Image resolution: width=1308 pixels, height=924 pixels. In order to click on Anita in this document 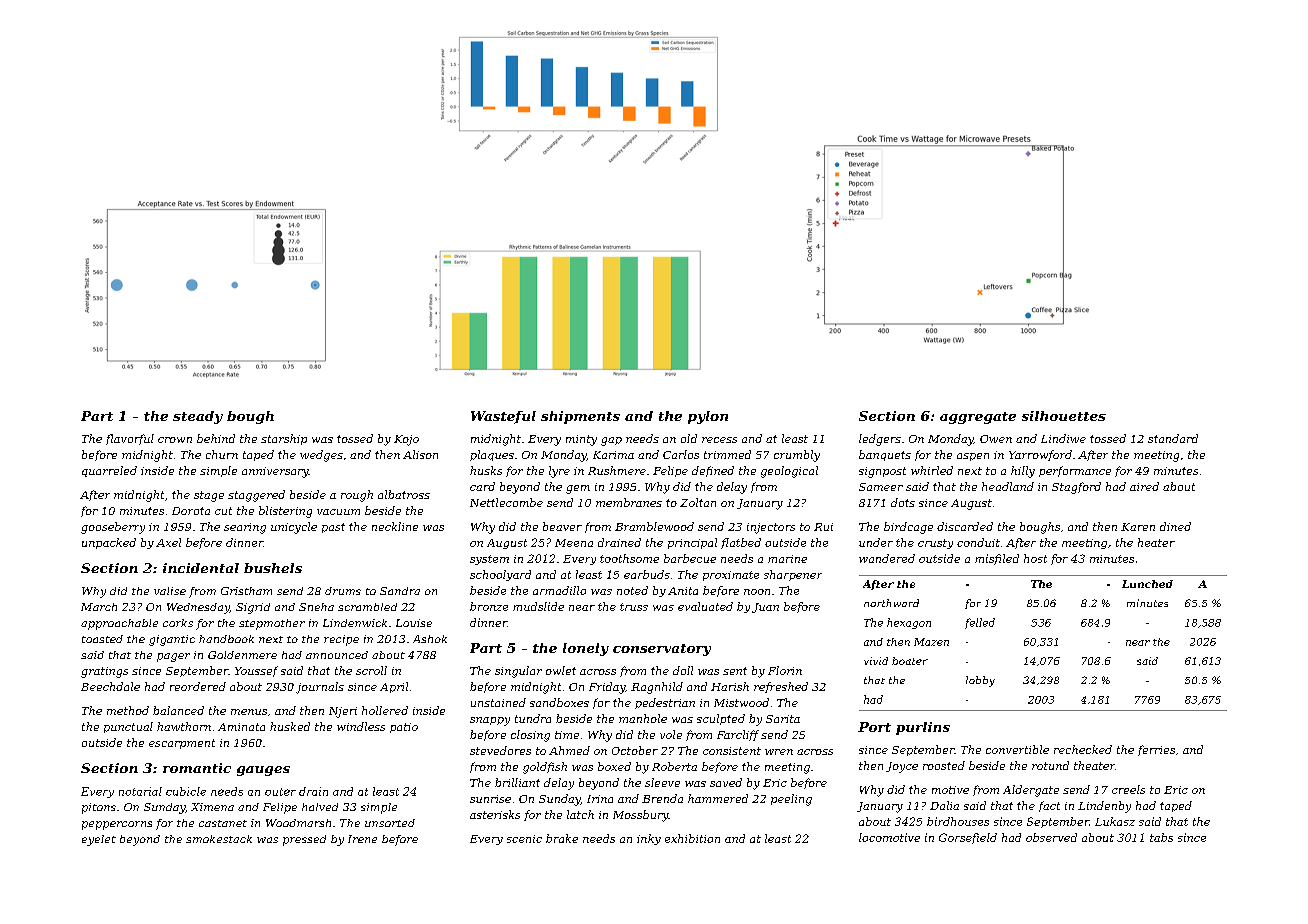, I will do `click(683, 591)`.
